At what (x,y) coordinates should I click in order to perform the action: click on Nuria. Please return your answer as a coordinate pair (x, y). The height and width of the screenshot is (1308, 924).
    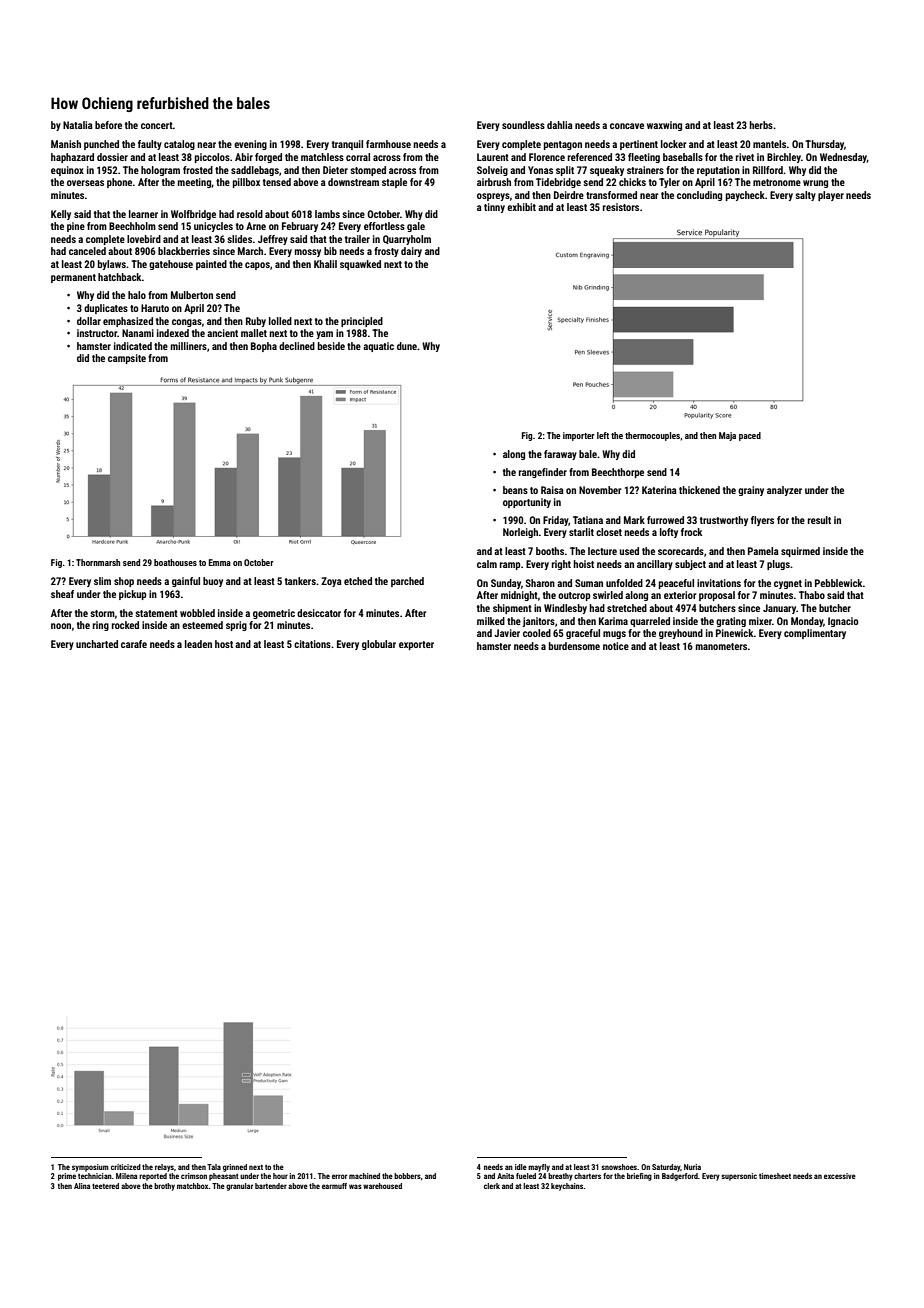
    Looking at the image, I should click on (692, 1167).
